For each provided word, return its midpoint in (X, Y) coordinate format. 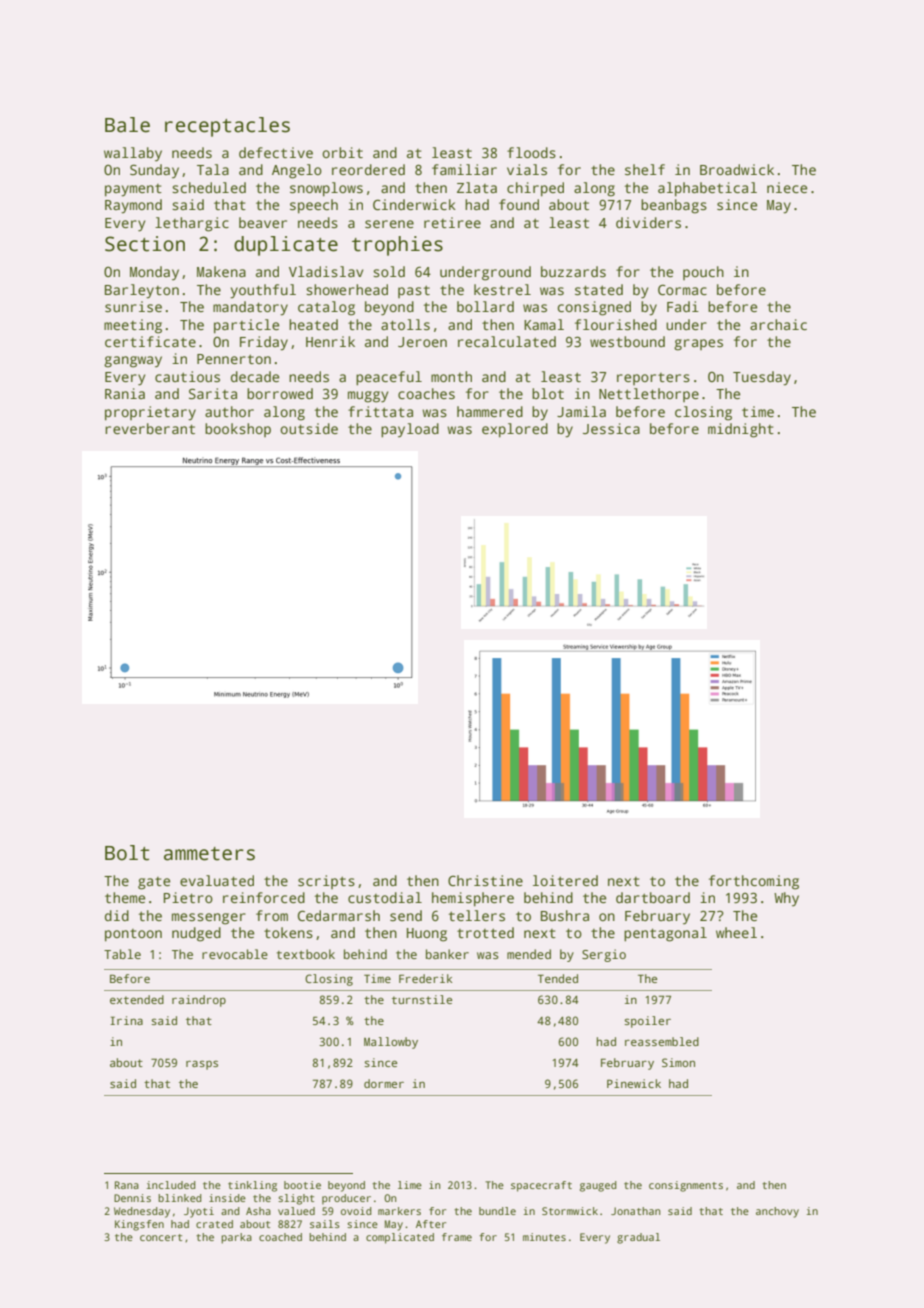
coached (280, 1237)
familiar (464, 169)
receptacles (227, 127)
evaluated (217, 880)
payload (410, 430)
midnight (741, 430)
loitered (565, 880)
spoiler (647, 1022)
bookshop (238, 430)
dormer (384, 1083)
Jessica (611, 428)
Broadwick (737, 169)
